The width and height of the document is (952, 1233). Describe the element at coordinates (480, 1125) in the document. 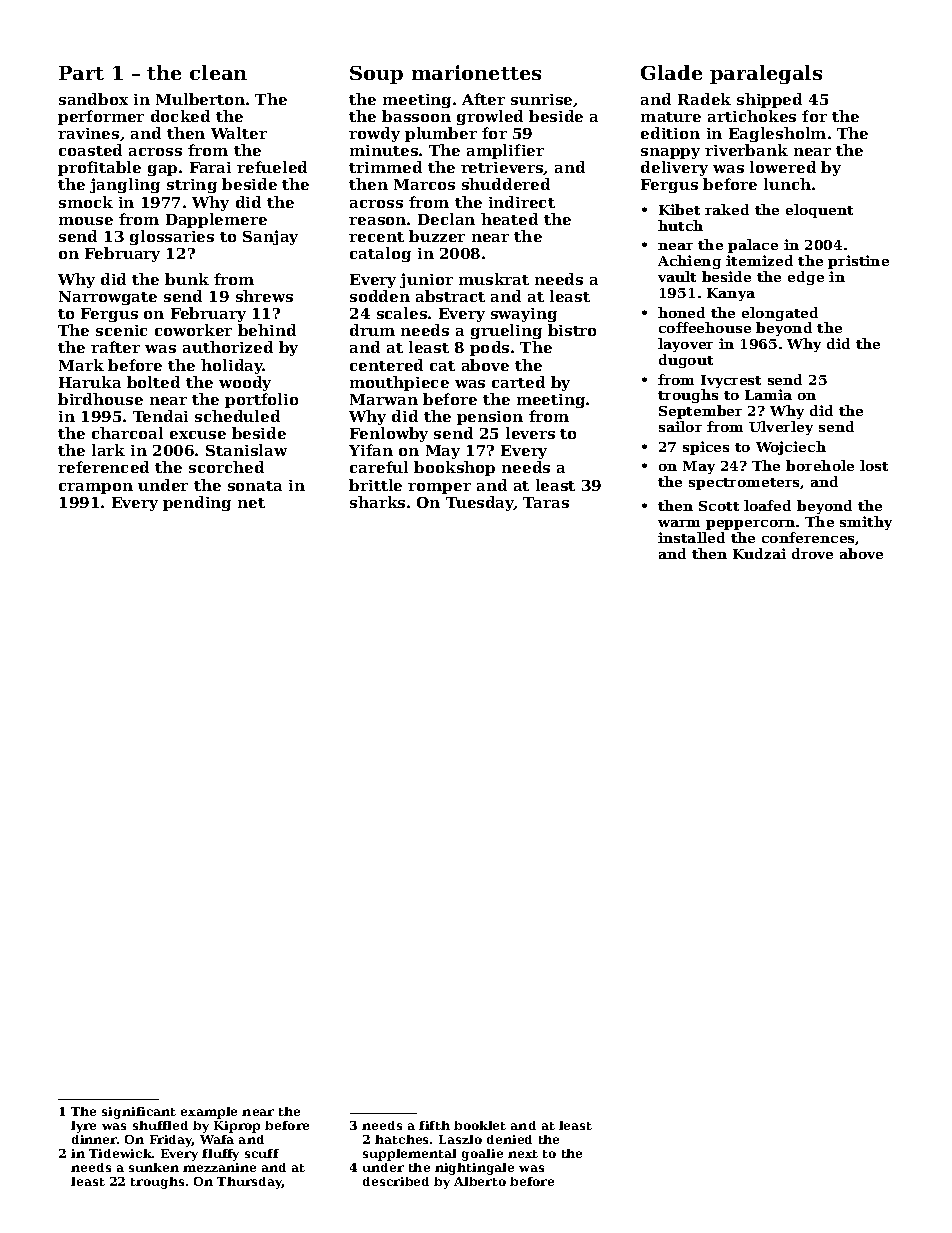

I see `booklet` at that location.
